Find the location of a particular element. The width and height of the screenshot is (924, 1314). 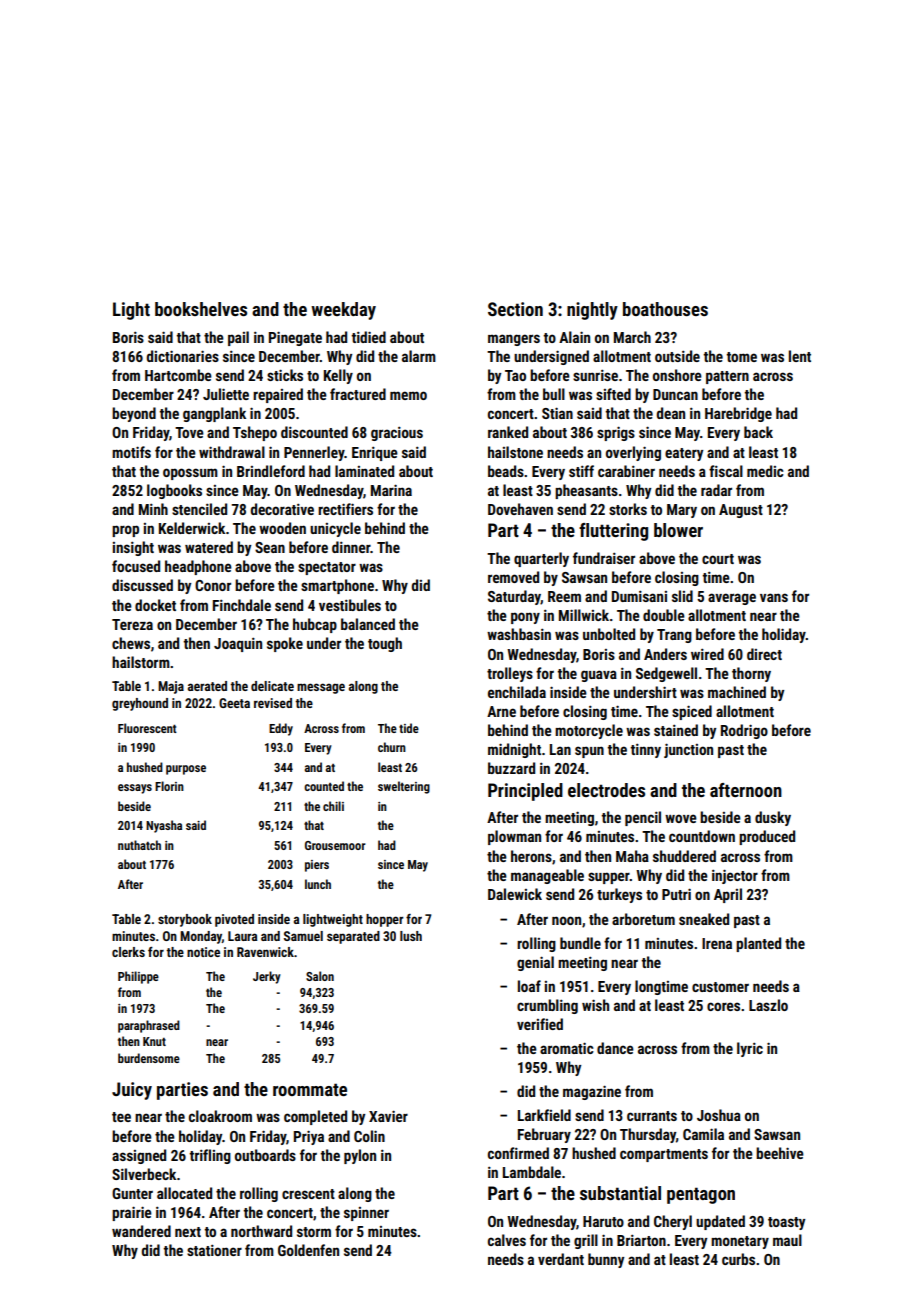

Marina is located at coordinates (391, 490).
